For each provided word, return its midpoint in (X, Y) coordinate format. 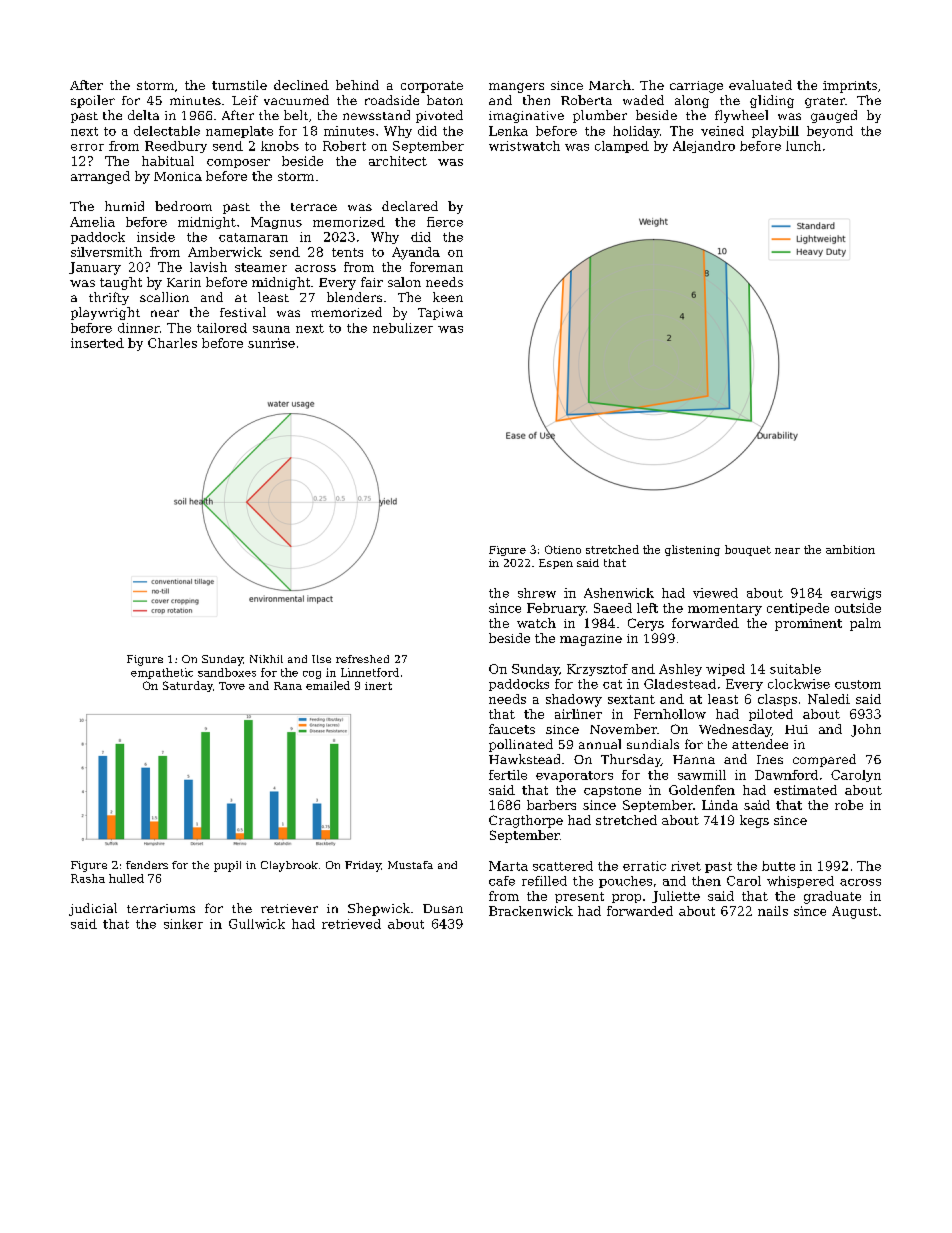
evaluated (760, 85)
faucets (512, 729)
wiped (725, 670)
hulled (126, 878)
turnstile (239, 85)
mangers (516, 88)
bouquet (748, 550)
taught (121, 283)
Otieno (563, 549)
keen (448, 297)
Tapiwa (440, 314)
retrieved (351, 924)
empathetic (162, 673)
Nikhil (266, 659)
